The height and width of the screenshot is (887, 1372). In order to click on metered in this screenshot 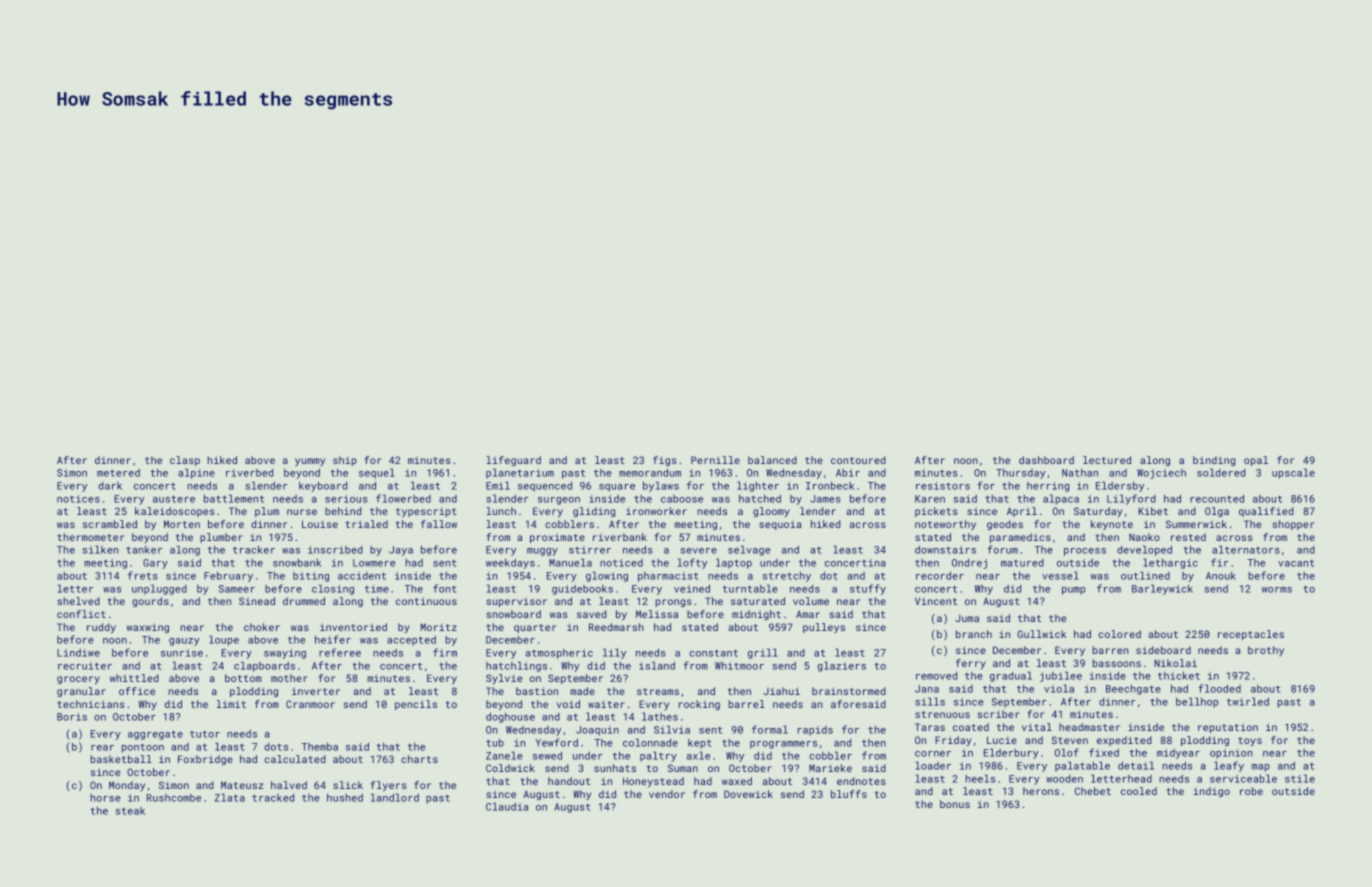, I will do `click(118, 473)`.
